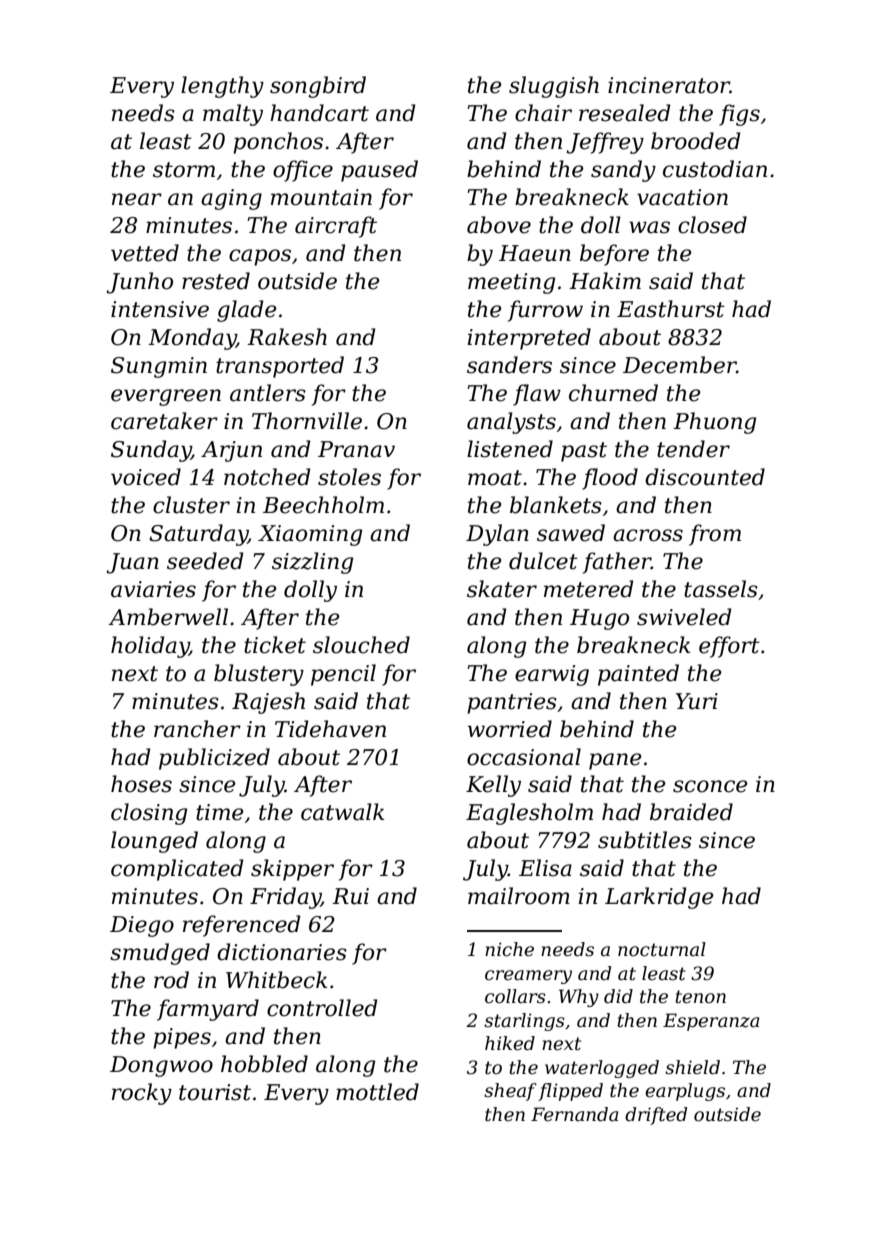 The image size is (887, 1259). What do you see at coordinates (499, 225) in the document?
I see `above` at bounding box center [499, 225].
